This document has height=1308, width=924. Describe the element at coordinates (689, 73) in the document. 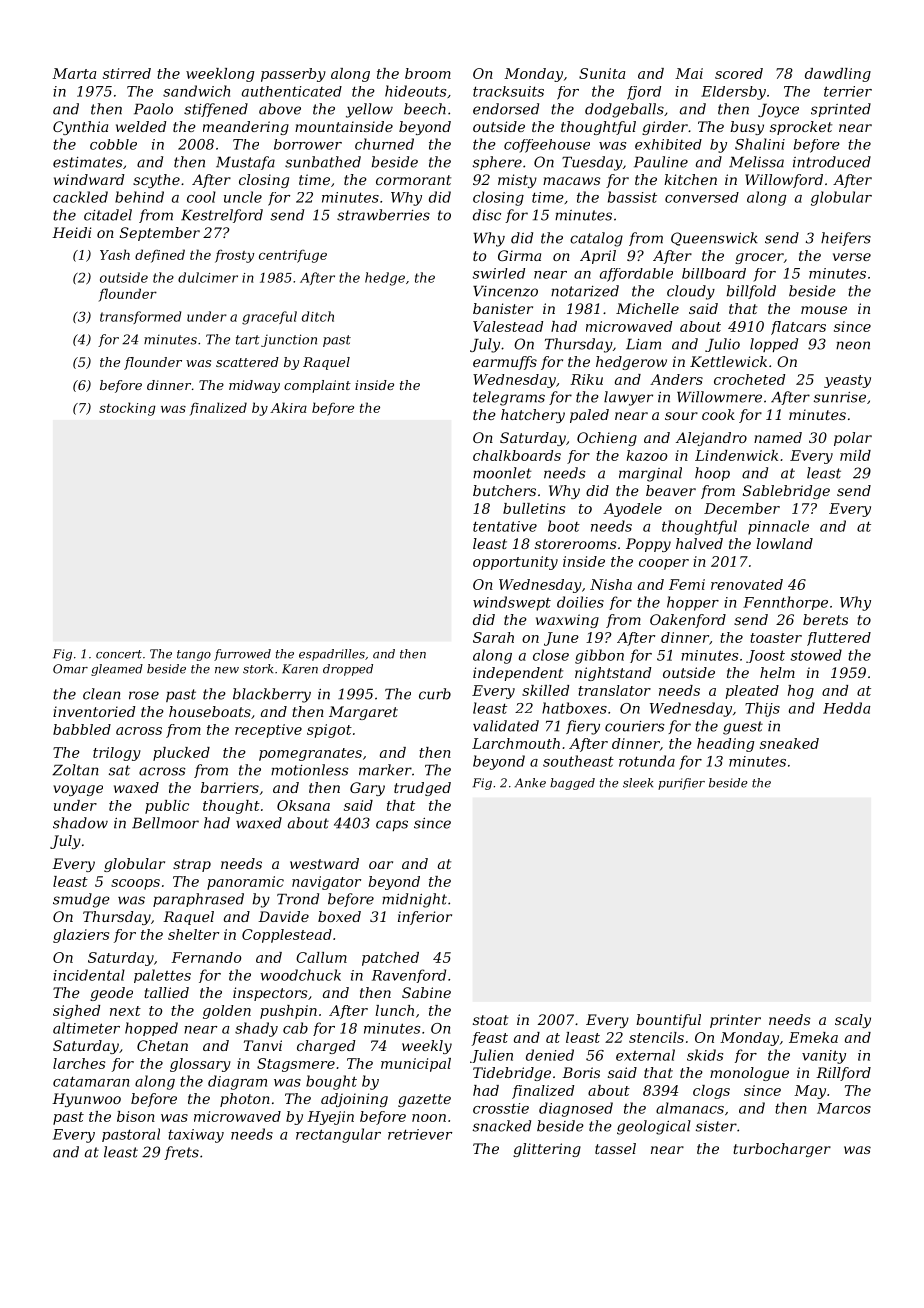

I see `Mai` at that location.
